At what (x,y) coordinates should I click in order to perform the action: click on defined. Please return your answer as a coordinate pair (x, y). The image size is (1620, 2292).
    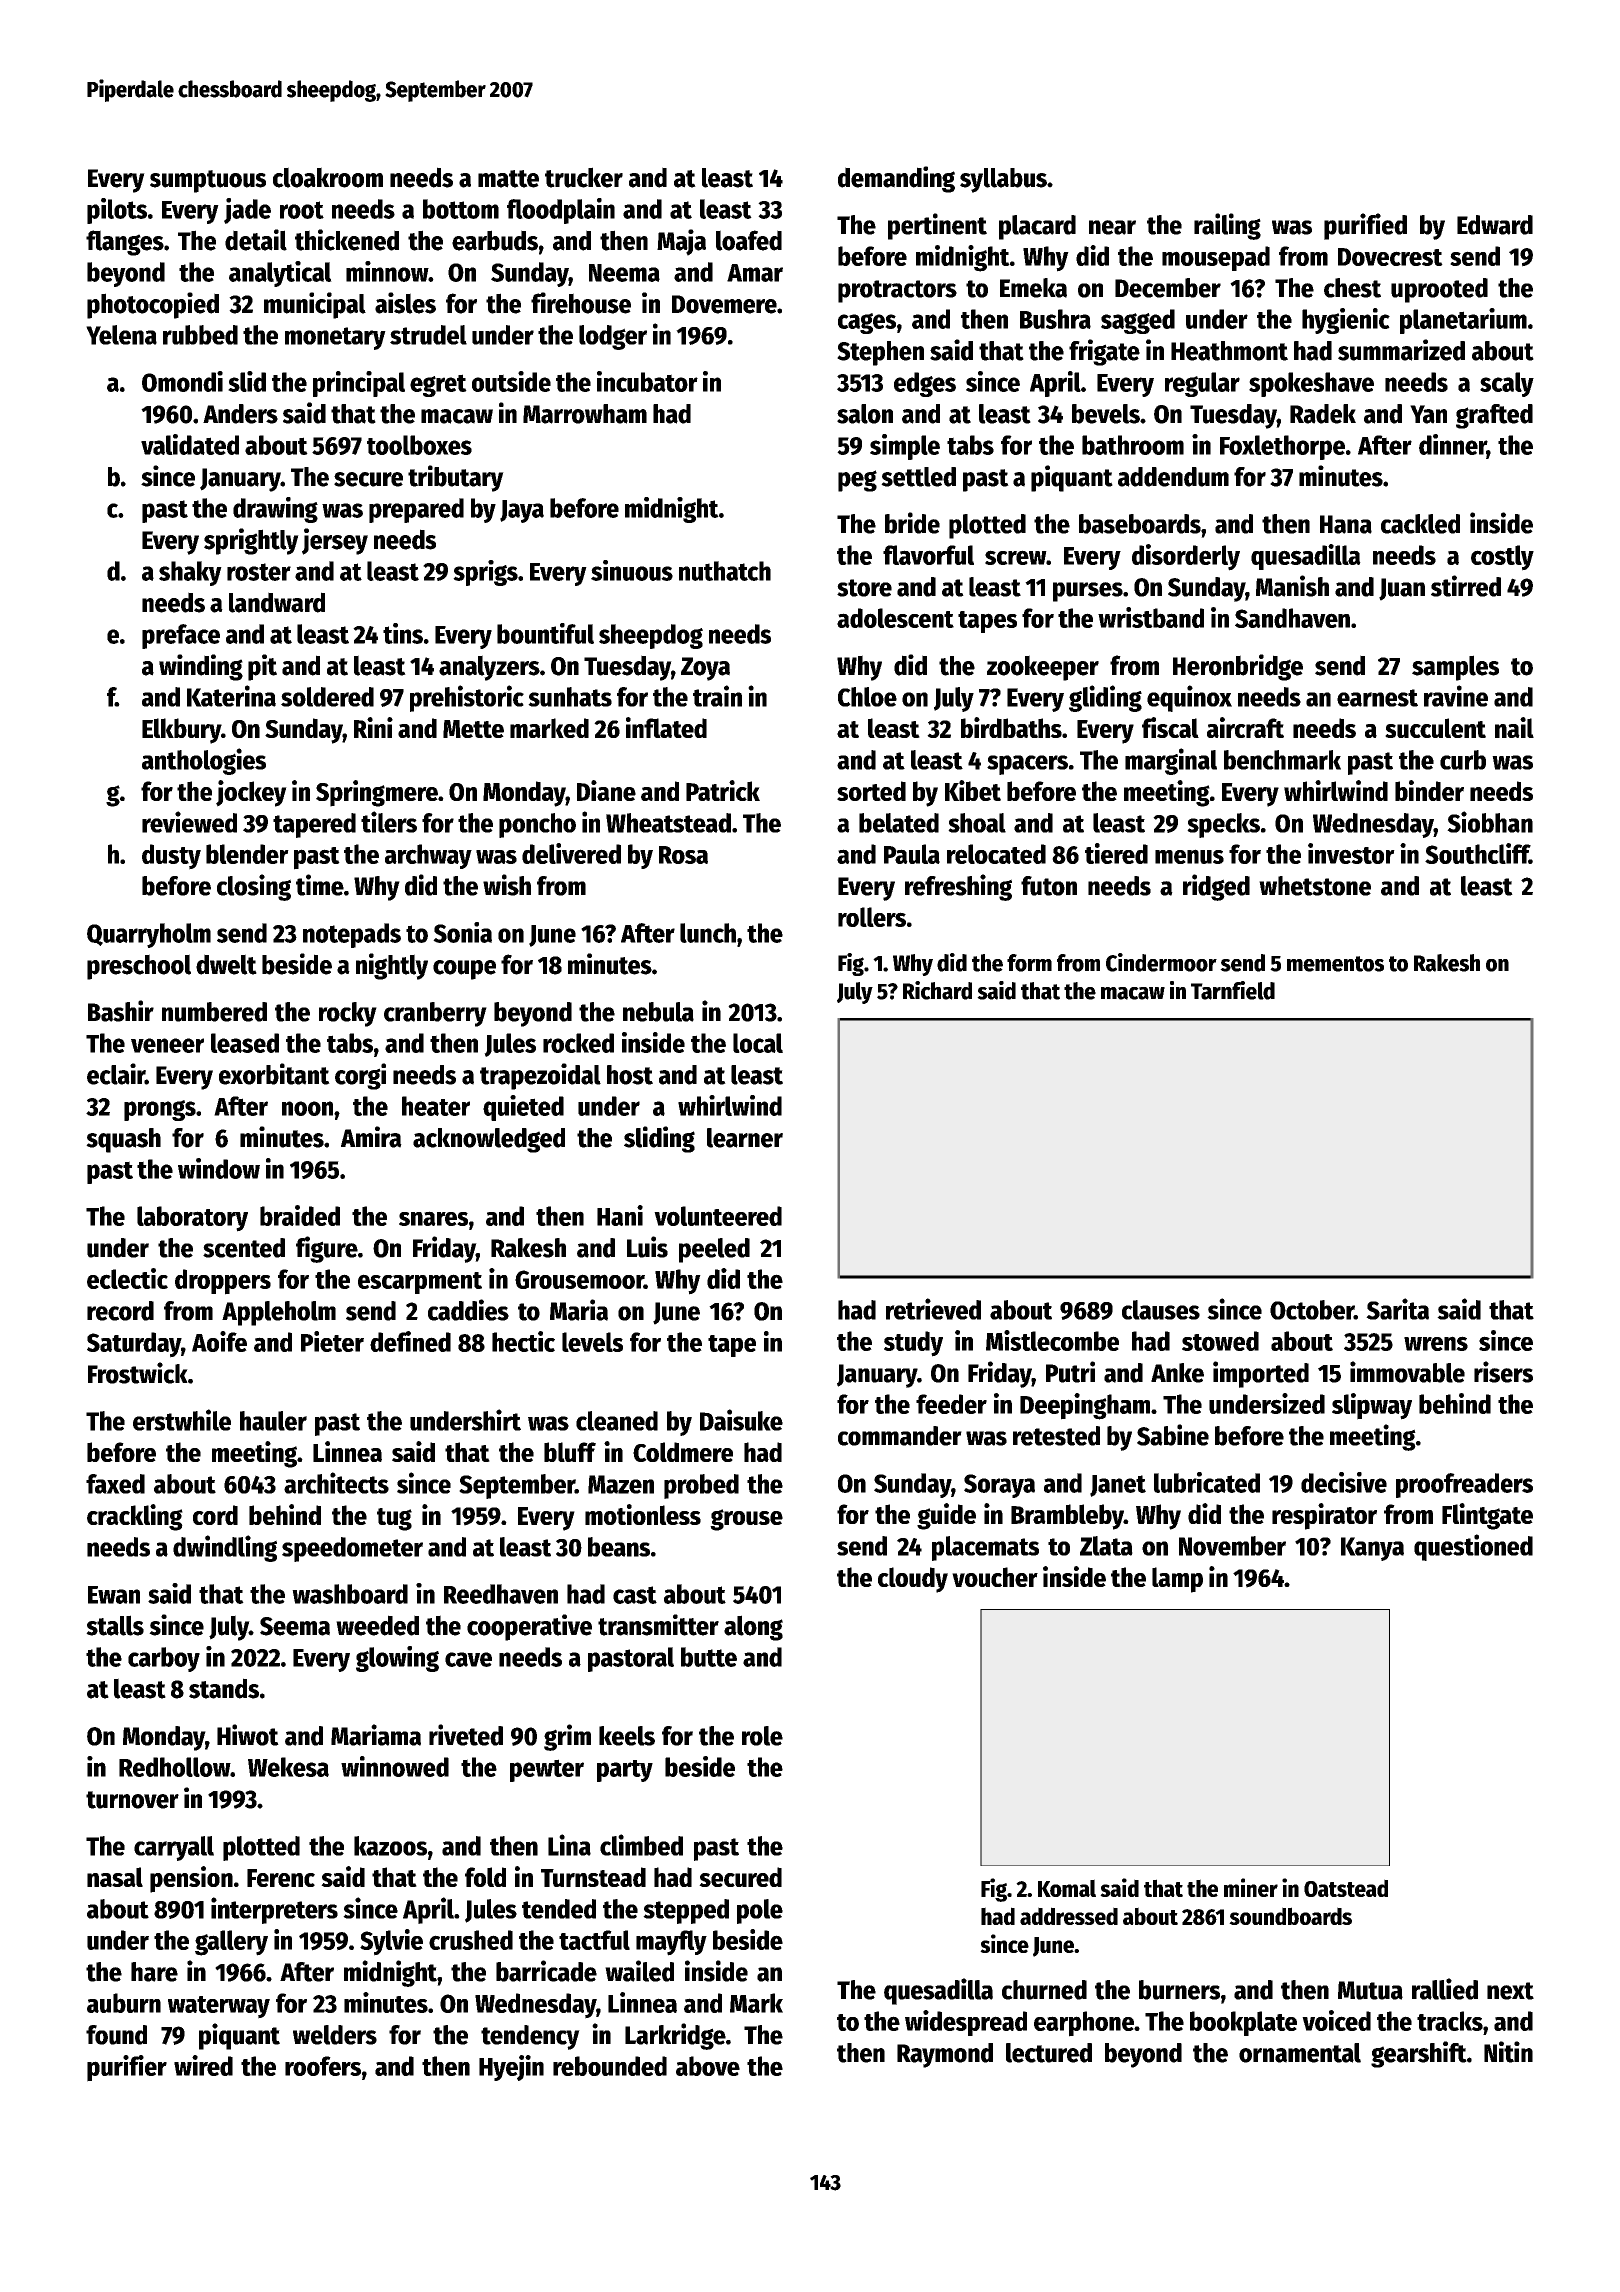
    Looking at the image, I should click on (410, 1341).
